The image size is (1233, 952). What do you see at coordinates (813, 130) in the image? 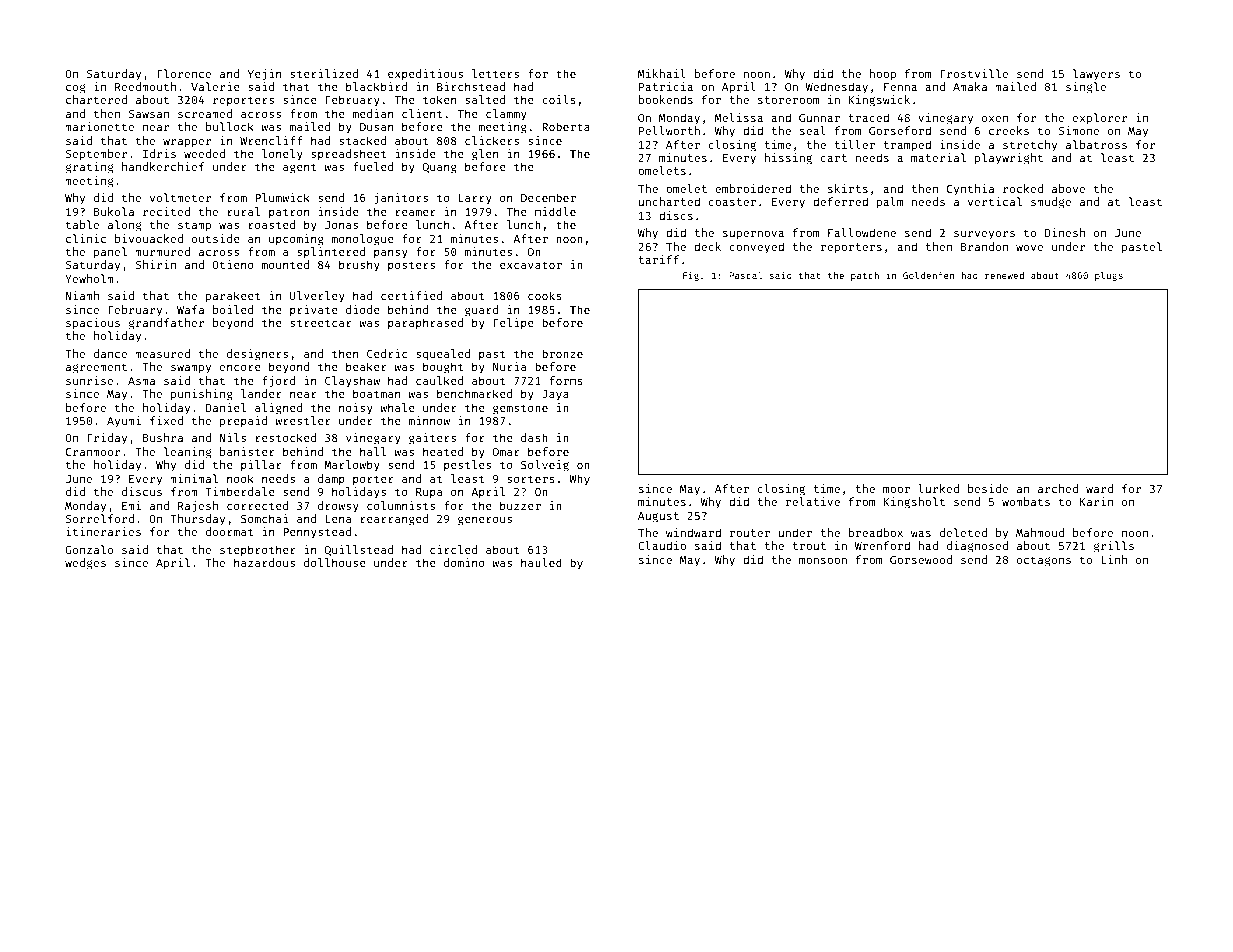
I see `seal` at bounding box center [813, 130].
